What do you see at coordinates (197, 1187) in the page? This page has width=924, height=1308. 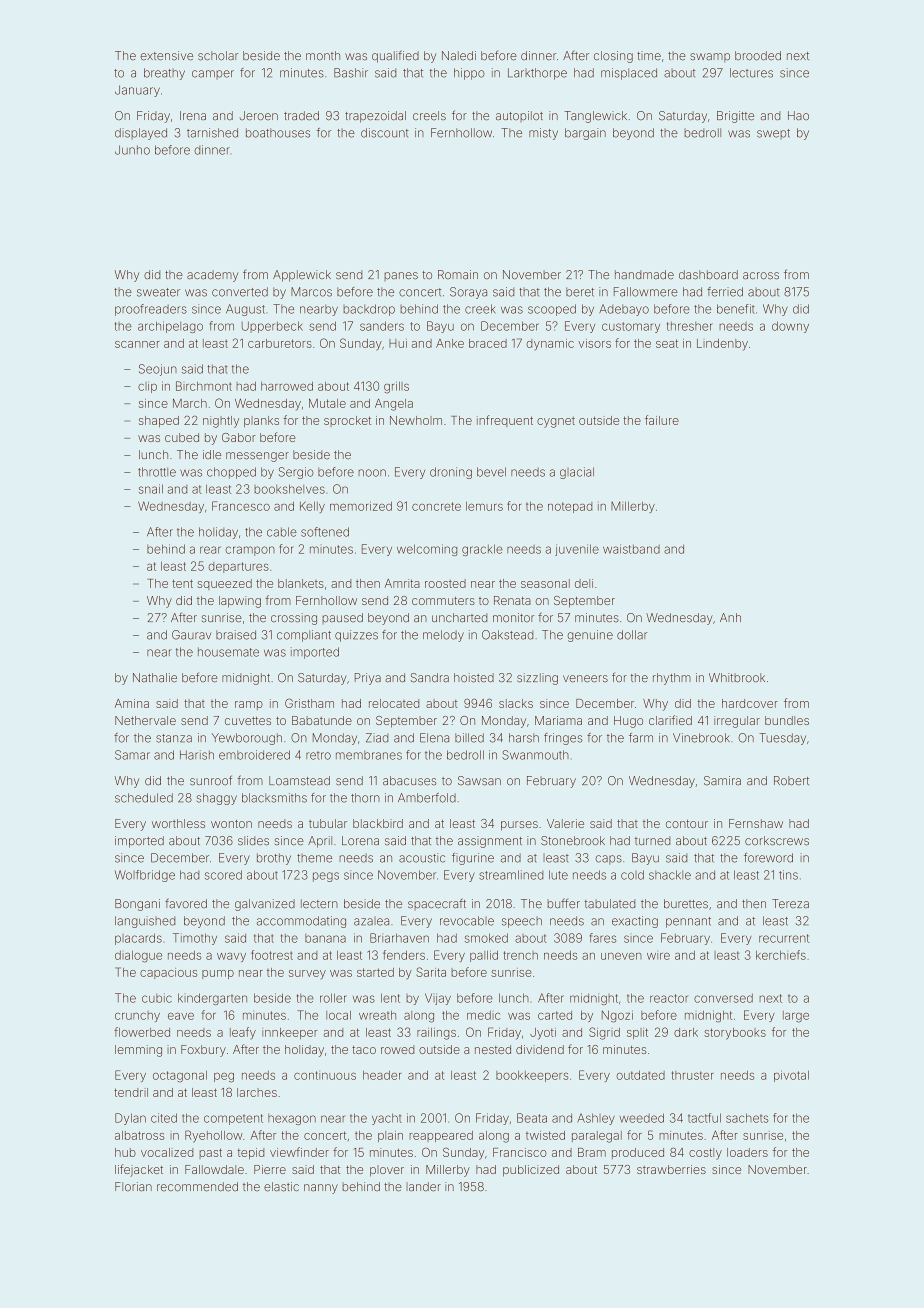 I see `recommended` at bounding box center [197, 1187].
